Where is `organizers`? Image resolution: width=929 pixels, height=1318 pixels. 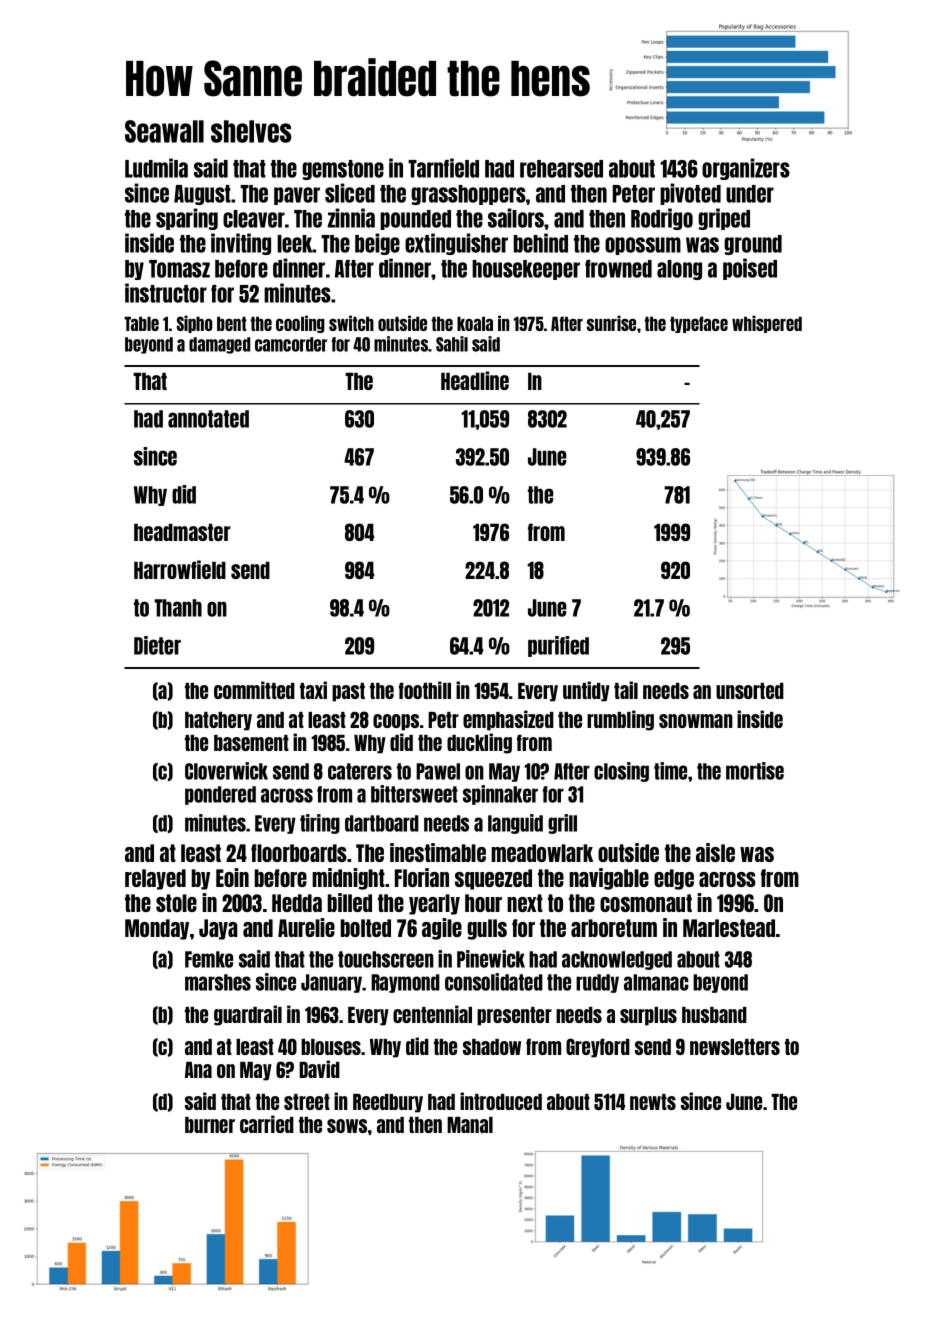 organizers is located at coordinates (746, 169).
